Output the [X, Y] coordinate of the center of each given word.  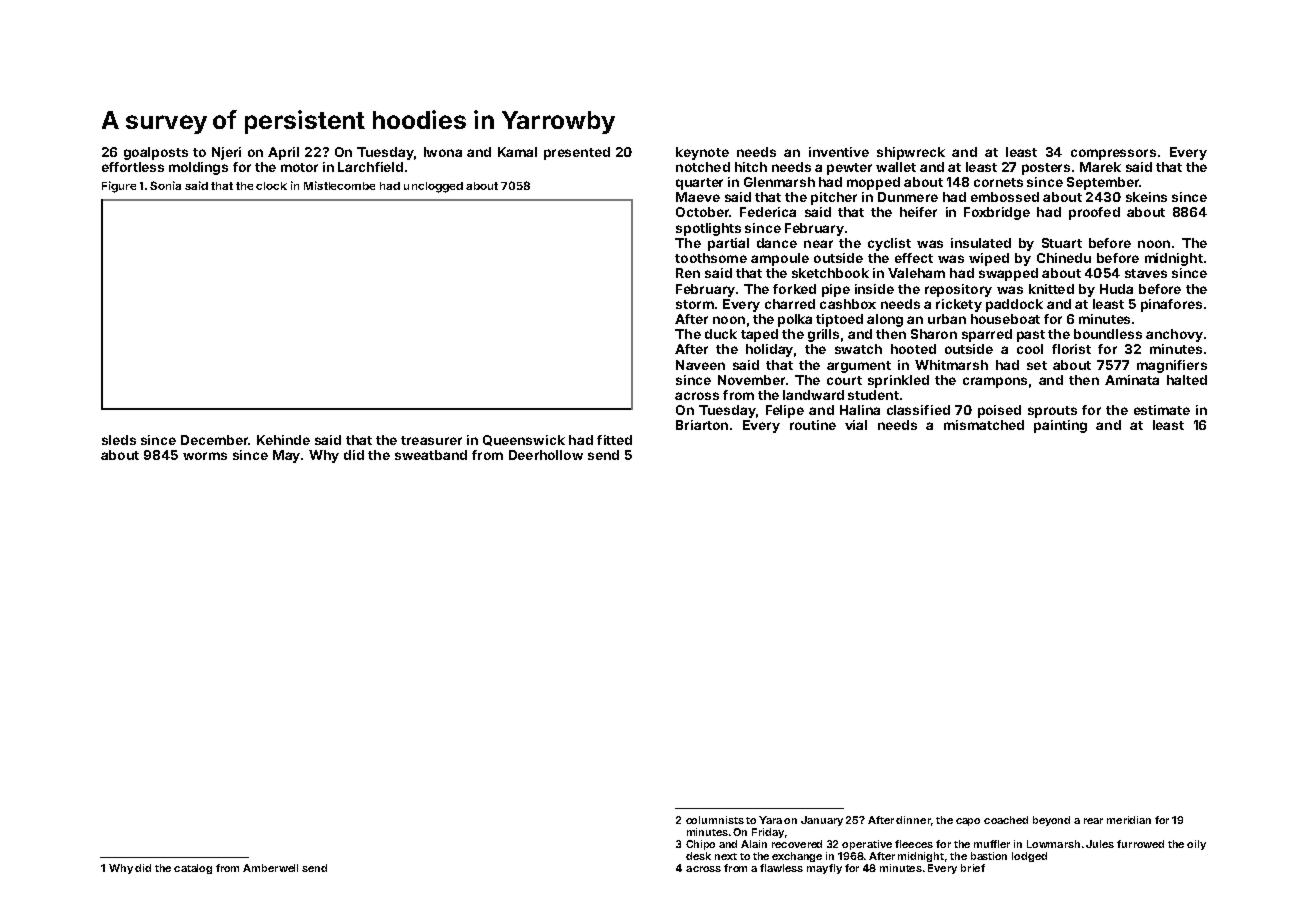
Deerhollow [546, 455]
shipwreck [911, 153]
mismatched [984, 425]
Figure [119, 187]
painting [1060, 426]
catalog [193, 869]
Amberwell [270, 868]
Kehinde [283, 440]
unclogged [433, 187]
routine [813, 425]
